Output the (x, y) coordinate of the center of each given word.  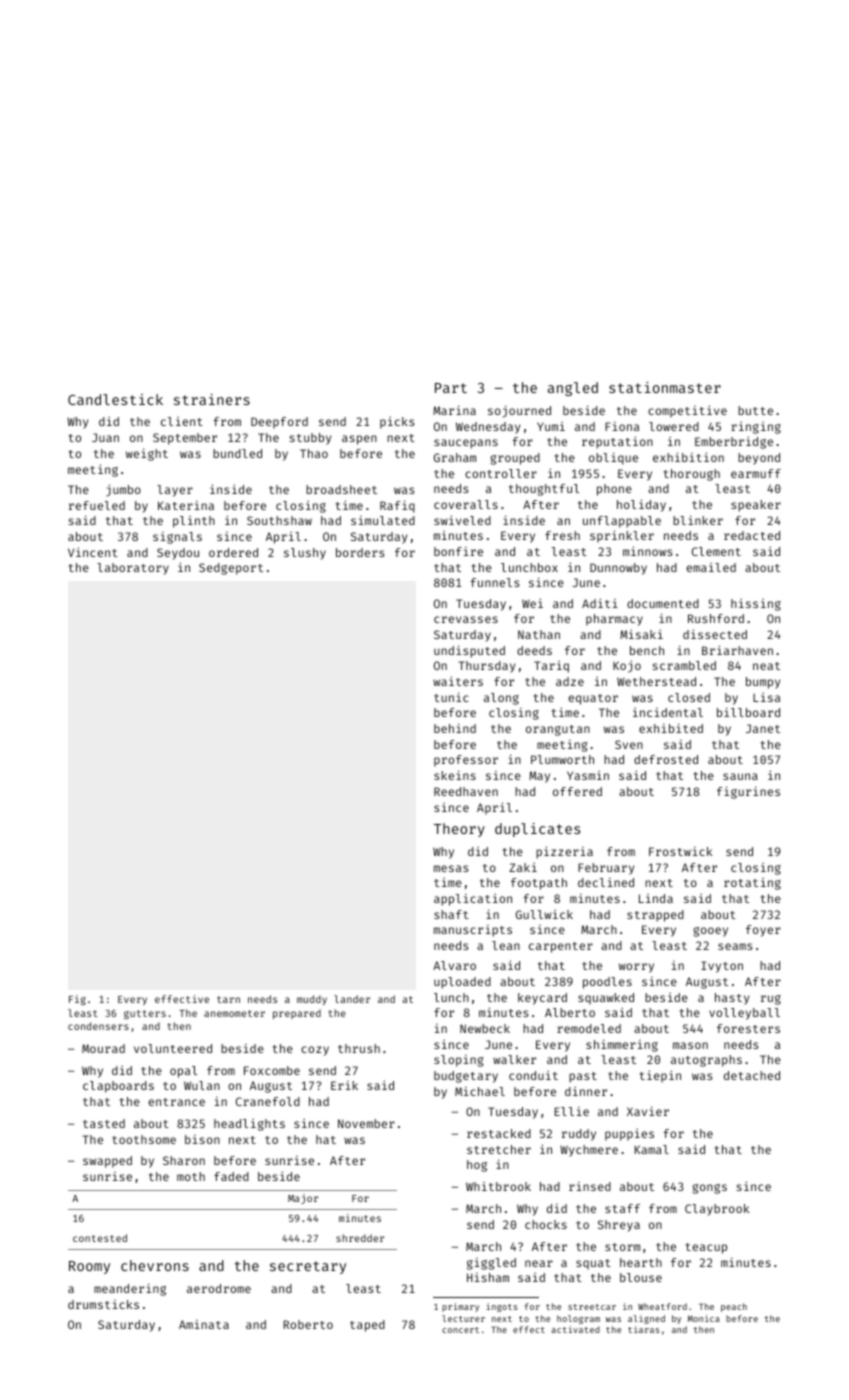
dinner (586, 1091)
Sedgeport (231, 569)
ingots (502, 1307)
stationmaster (665, 387)
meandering (130, 1289)
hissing (756, 605)
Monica (704, 1318)
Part (451, 388)
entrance (176, 1102)
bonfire (458, 551)
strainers (212, 399)
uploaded (462, 983)
